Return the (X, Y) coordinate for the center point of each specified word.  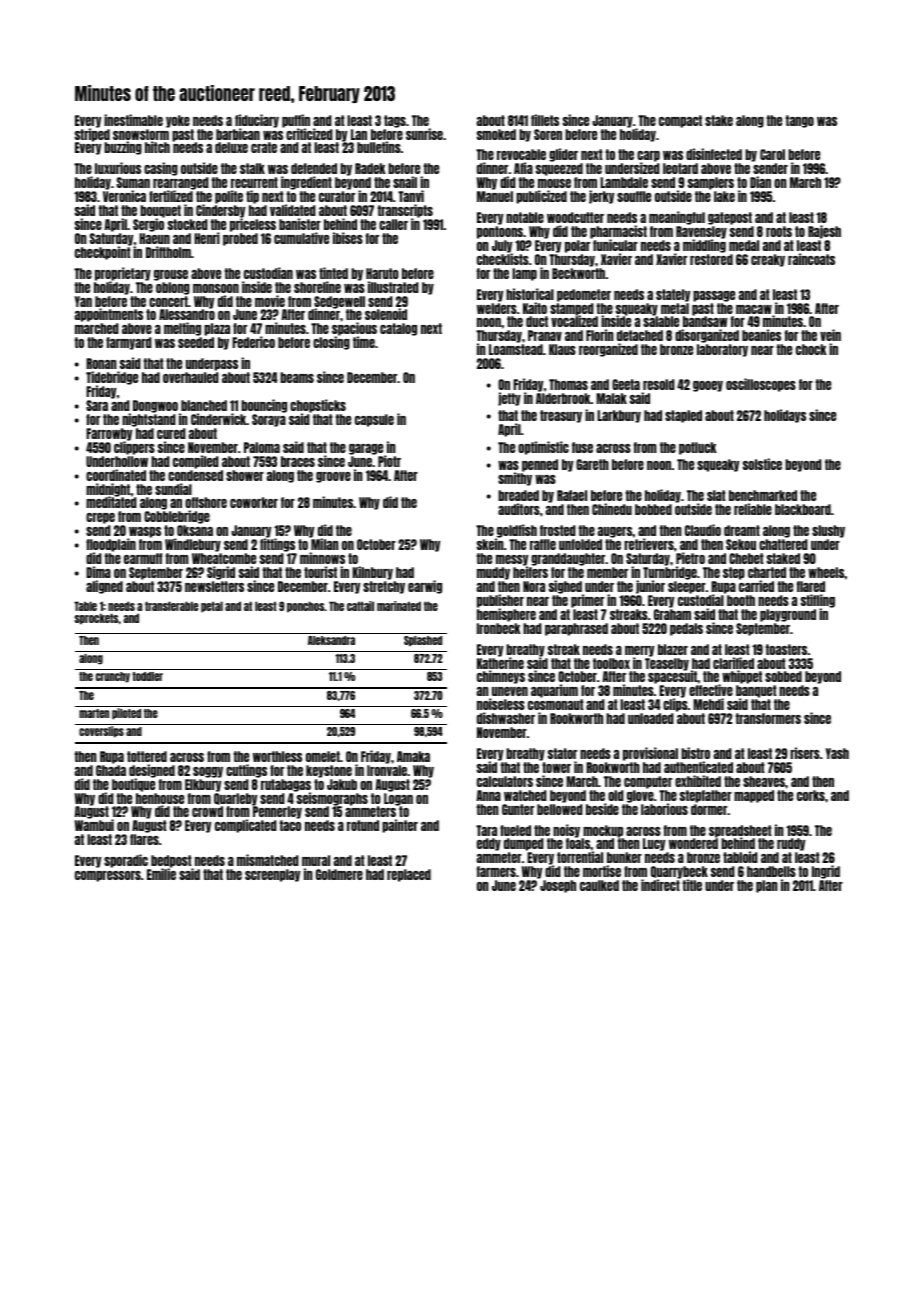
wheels (826, 572)
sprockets (96, 619)
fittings (277, 545)
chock (811, 349)
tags (395, 121)
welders (497, 308)
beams (297, 377)
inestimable (133, 120)
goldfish (516, 531)
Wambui (94, 825)
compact (680, 121)
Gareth (592, 464)
